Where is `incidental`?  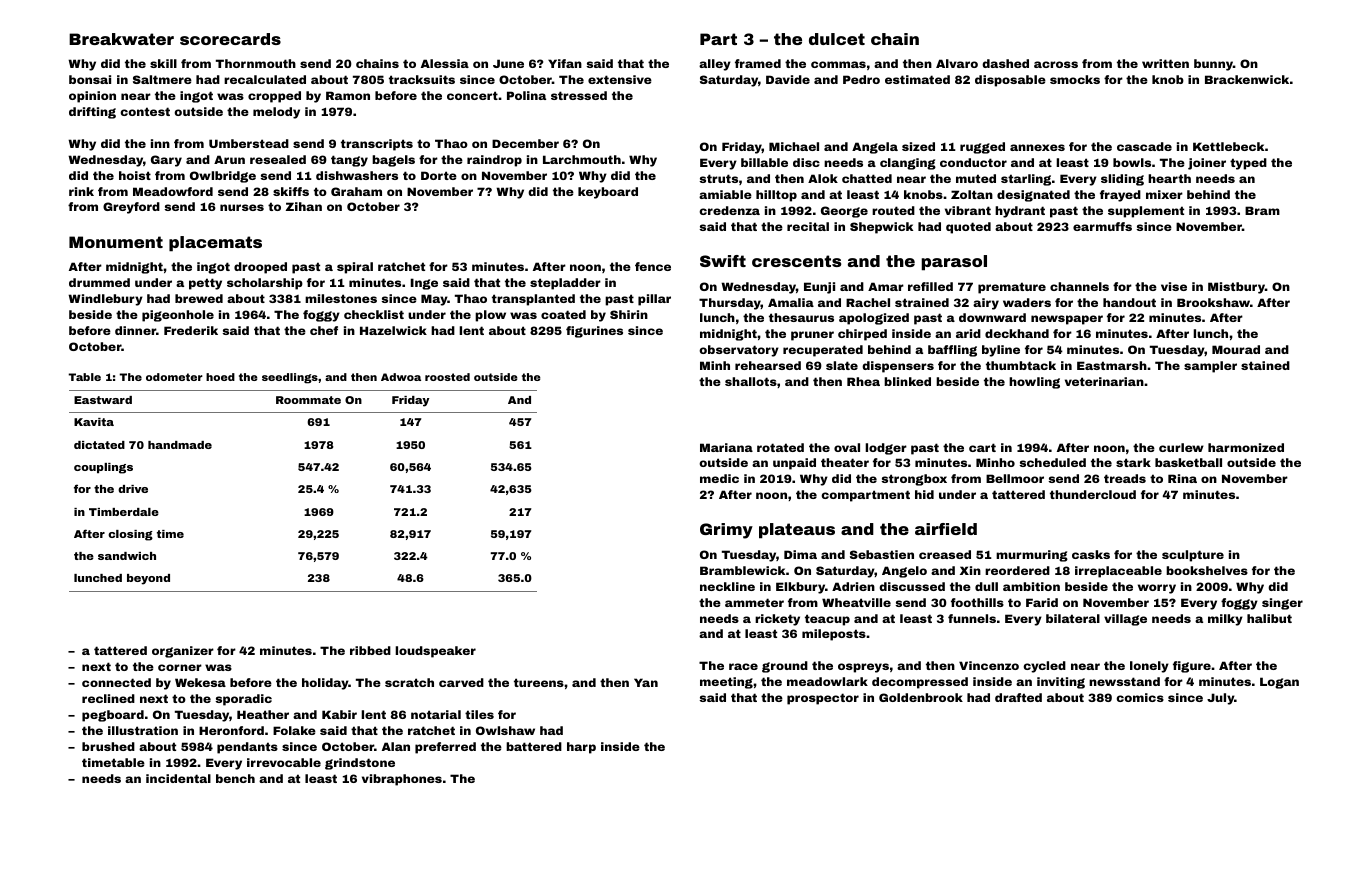
incidental is located at coordinates (178, 778).
